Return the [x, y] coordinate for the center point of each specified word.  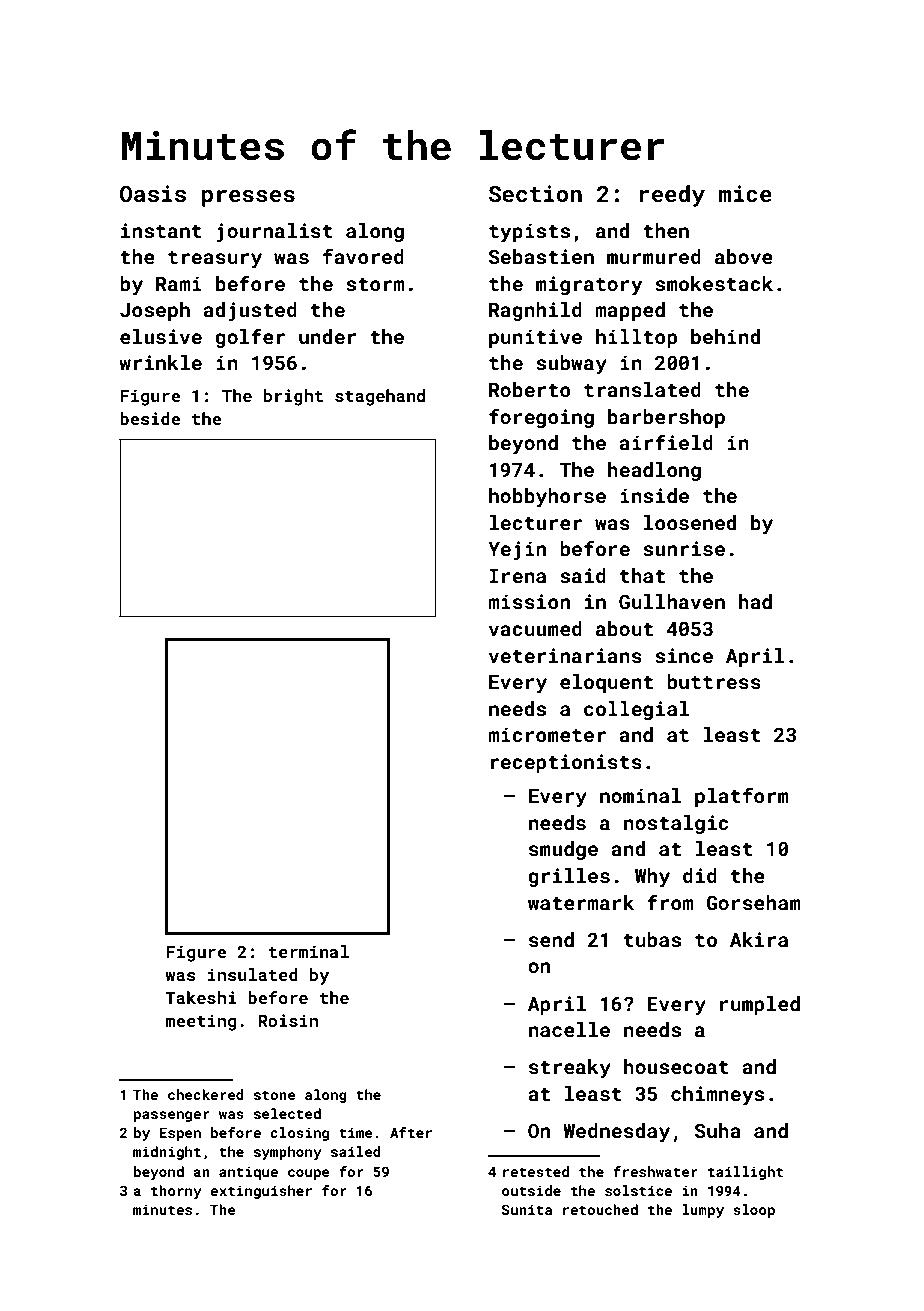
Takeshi [200, 997]
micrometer [547, 734]
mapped [630, 311]
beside [150, 418]
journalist [275, 232]
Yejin [517, 550]
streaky [570, 1068]
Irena [518, 576]
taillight [745, 1173]
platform [742, 797]
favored [363, 256]
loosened [690, 522]
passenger [172, 1116]
